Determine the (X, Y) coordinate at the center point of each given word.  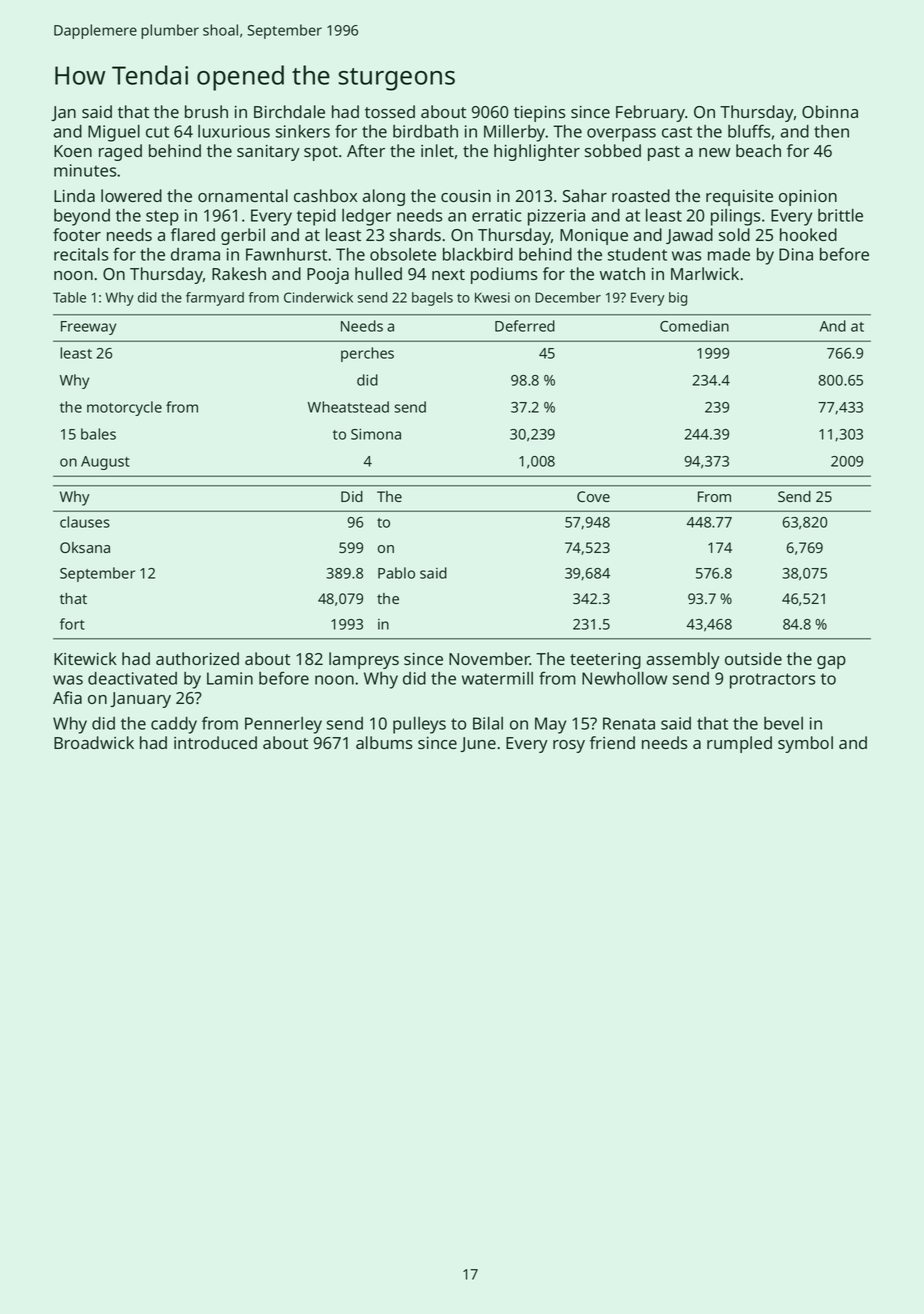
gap (831, 662)
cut (157, 132)
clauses (85, 522)
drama (195, 254)
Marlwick (705, 273)
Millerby (515, 133)
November (489, 658)
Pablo (396, 573)
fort (72, 624)
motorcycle (124, 408)
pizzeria (556, 217)
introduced (215, 742)
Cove (593, 496)
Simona (376, 434)
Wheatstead (348, 407)
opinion (808, 198)
